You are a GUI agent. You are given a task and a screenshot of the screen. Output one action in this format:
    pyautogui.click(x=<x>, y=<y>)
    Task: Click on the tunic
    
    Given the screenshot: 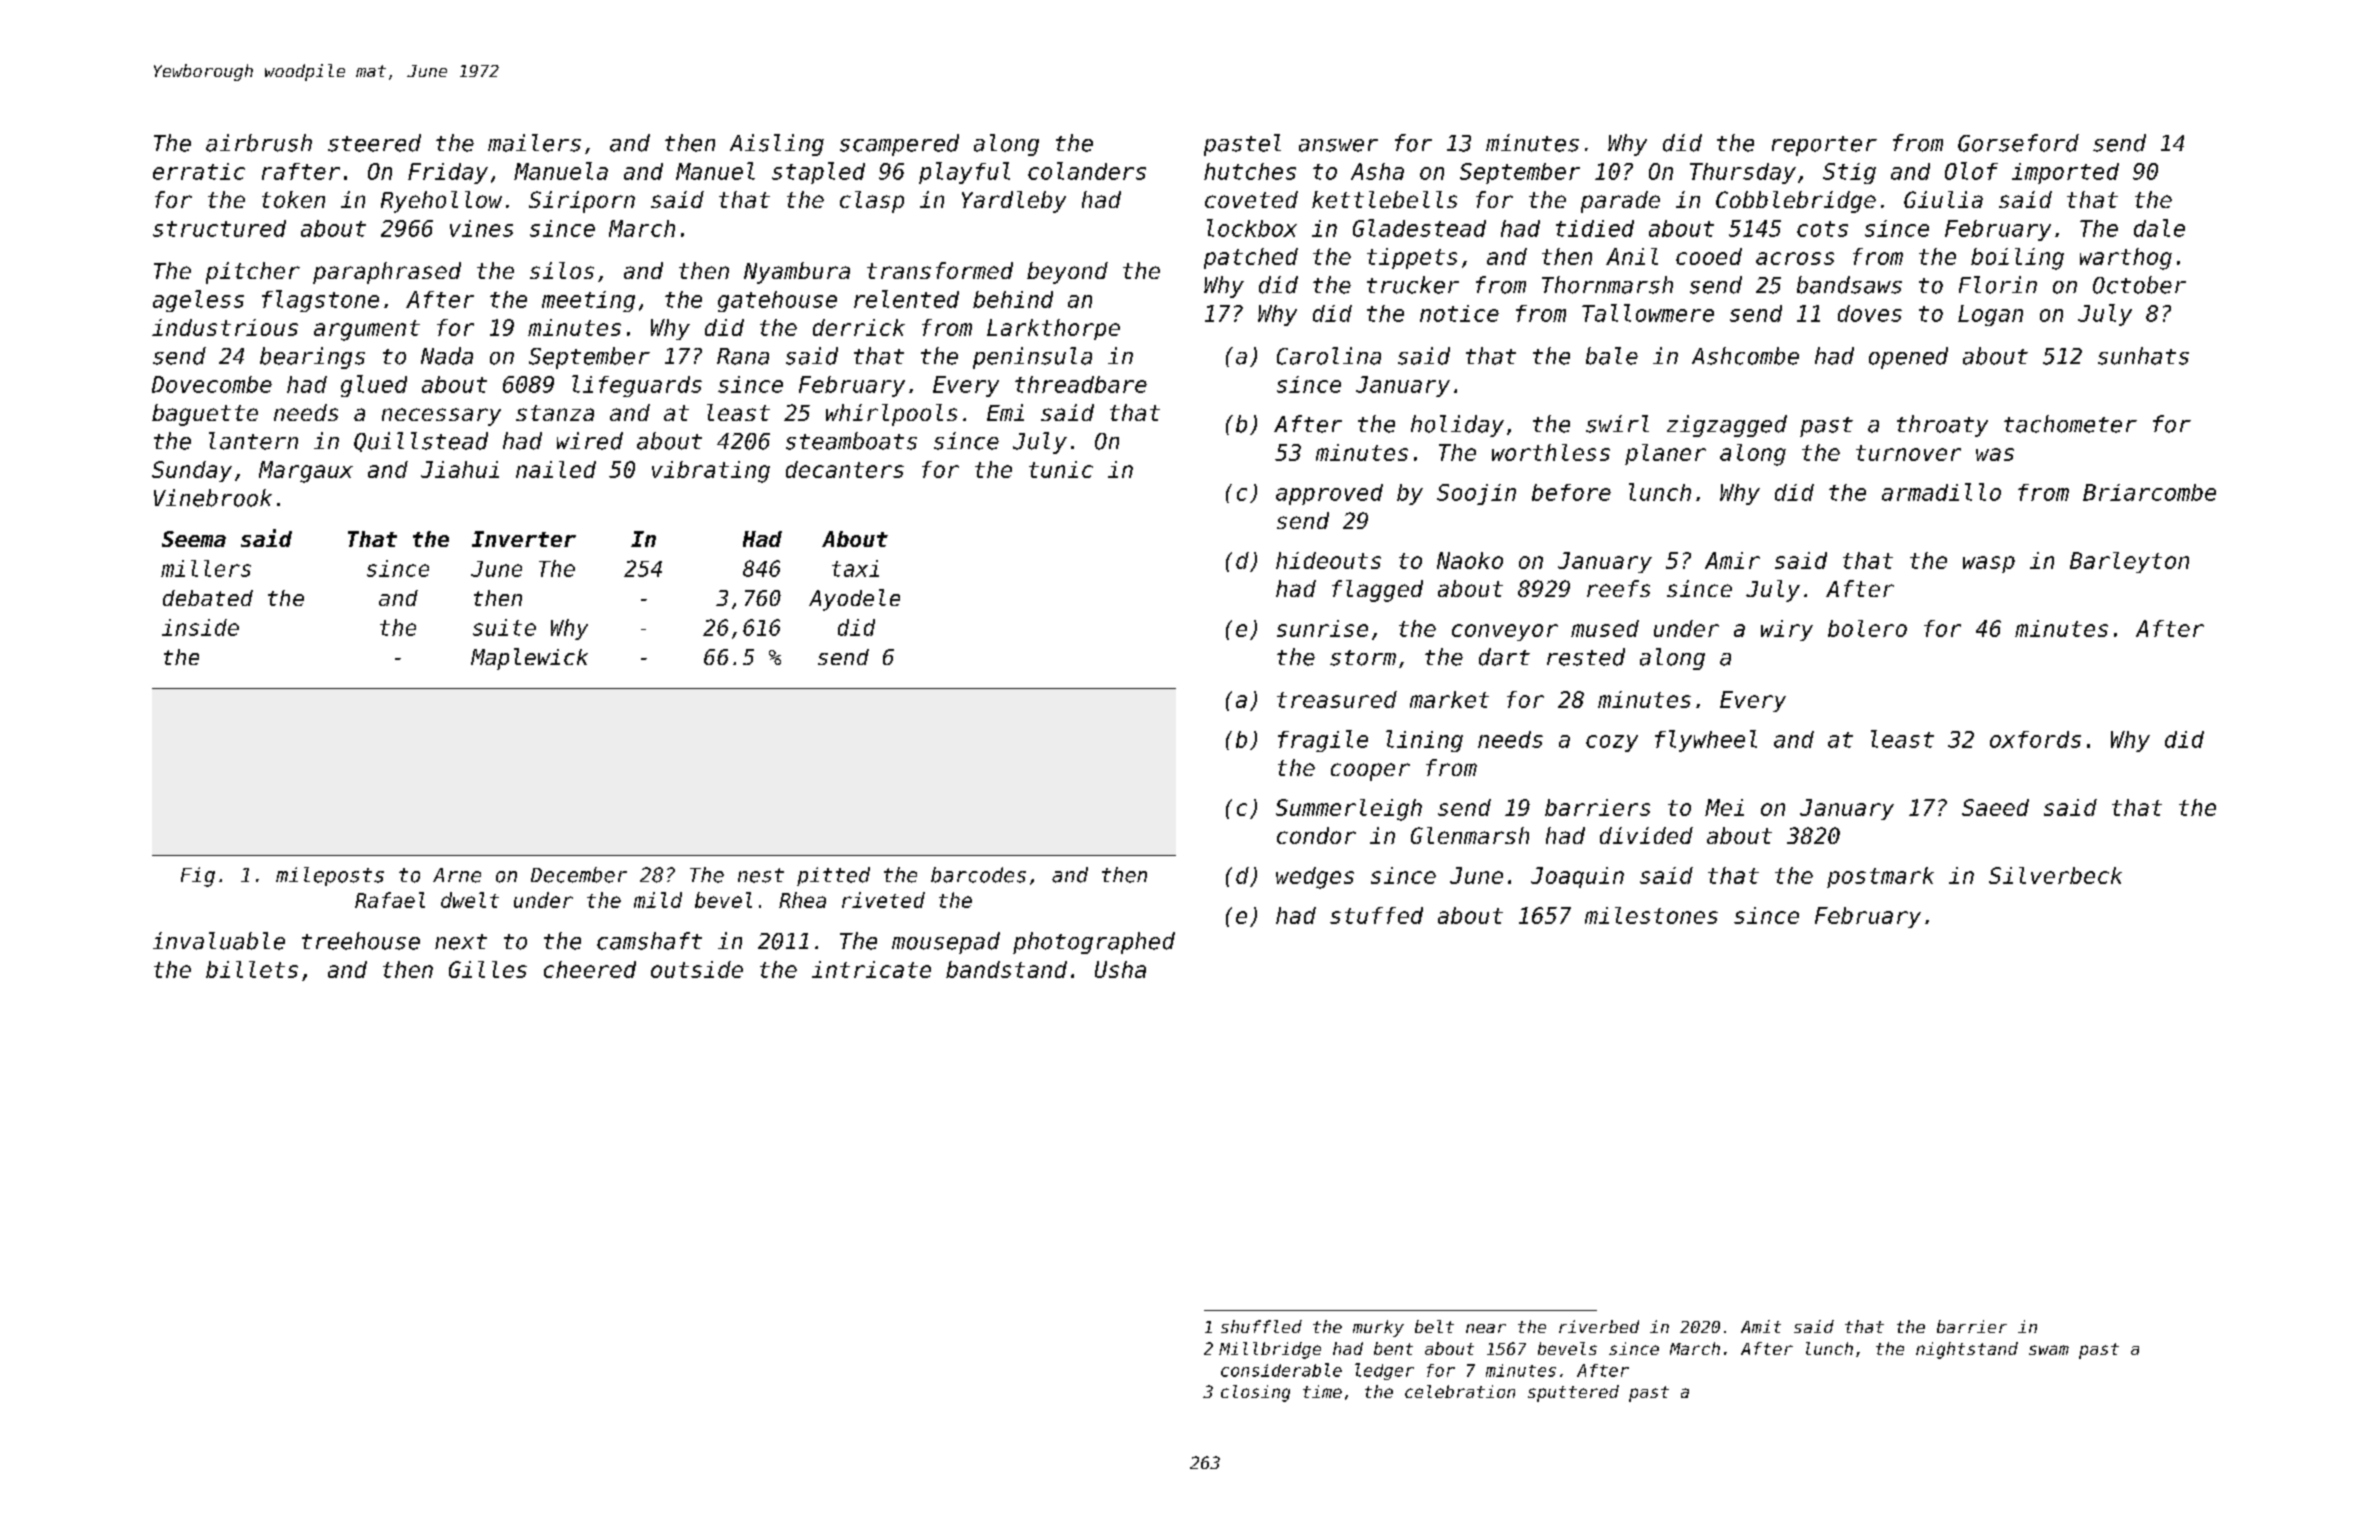 What is the action you would take?
    pyautogui.click(x=1061, y=469)
